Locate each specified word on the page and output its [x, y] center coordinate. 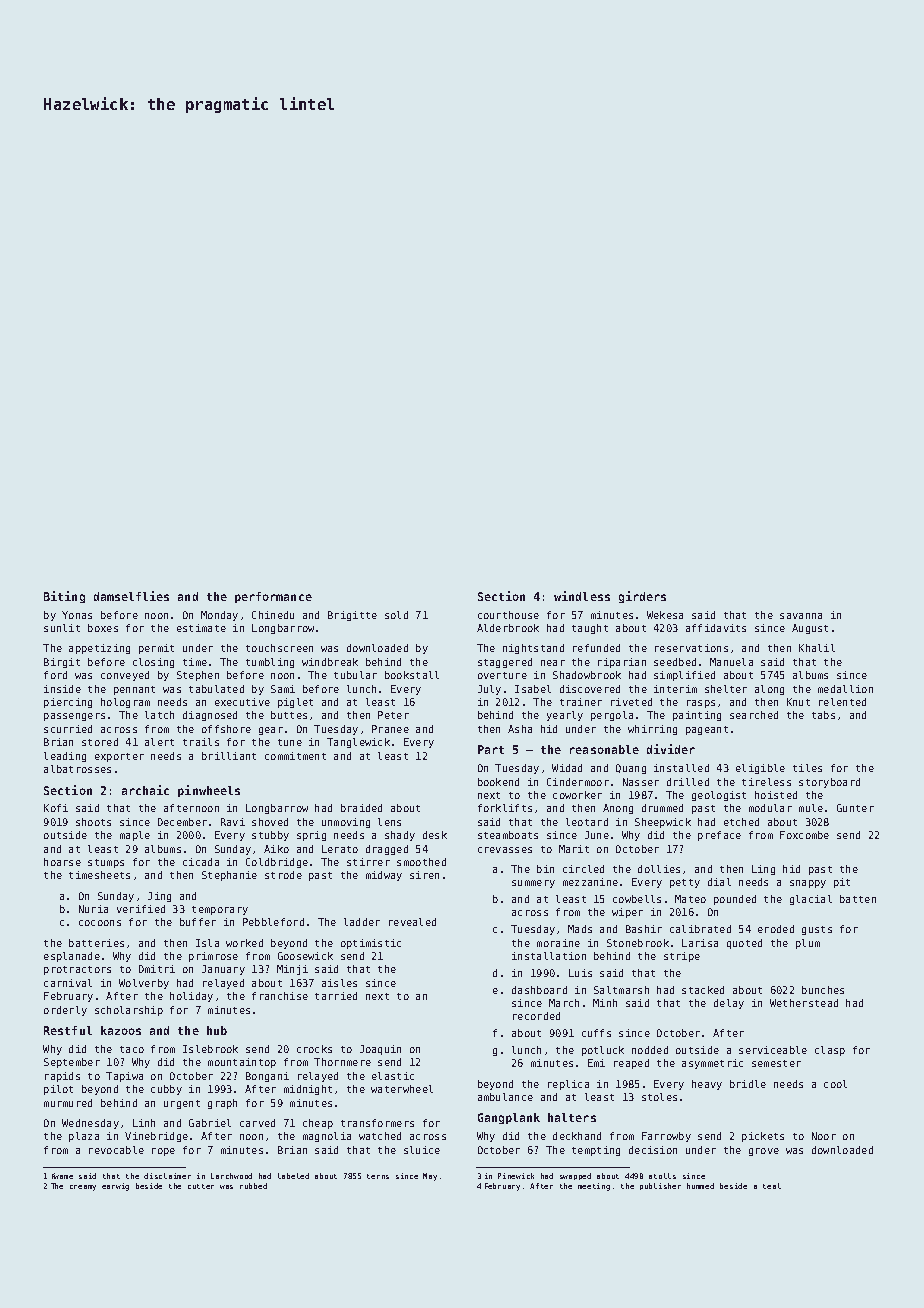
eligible [760, 769]
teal [772, 1186]
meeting [594, 1187]
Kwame [62, 1176]
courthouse [508, 615]
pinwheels [209, 791]
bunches [823, 990]
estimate [201, 628]
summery [533, 884]
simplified [684, 676]
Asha [520, 729]
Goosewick [305, 956]
